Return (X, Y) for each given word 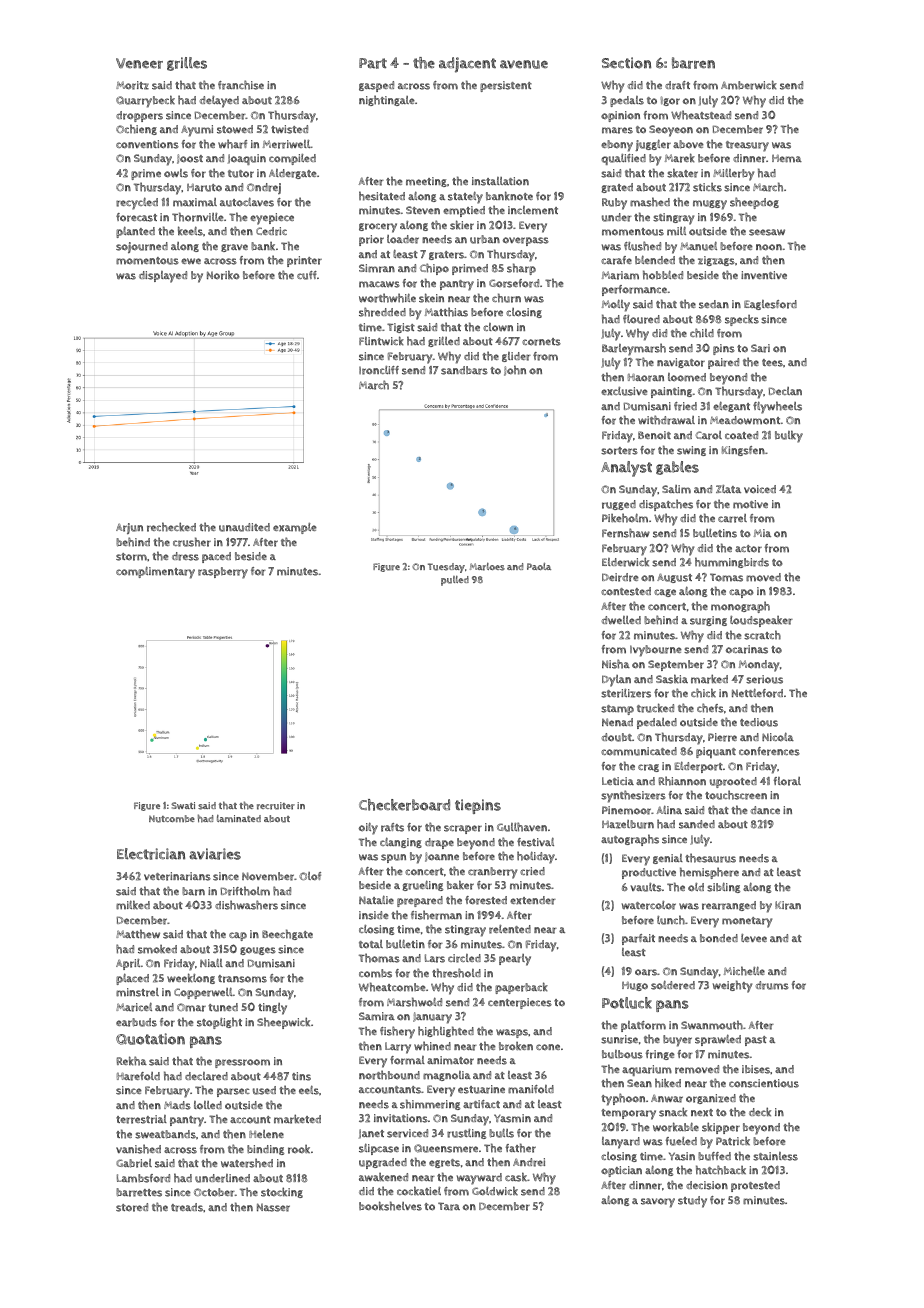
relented (510, 929)
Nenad (617, 722)
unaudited (244, 527)
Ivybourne (656, 651)
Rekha (131, 1061)
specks (742, 320)
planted (135, 232)
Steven (423, 210)
